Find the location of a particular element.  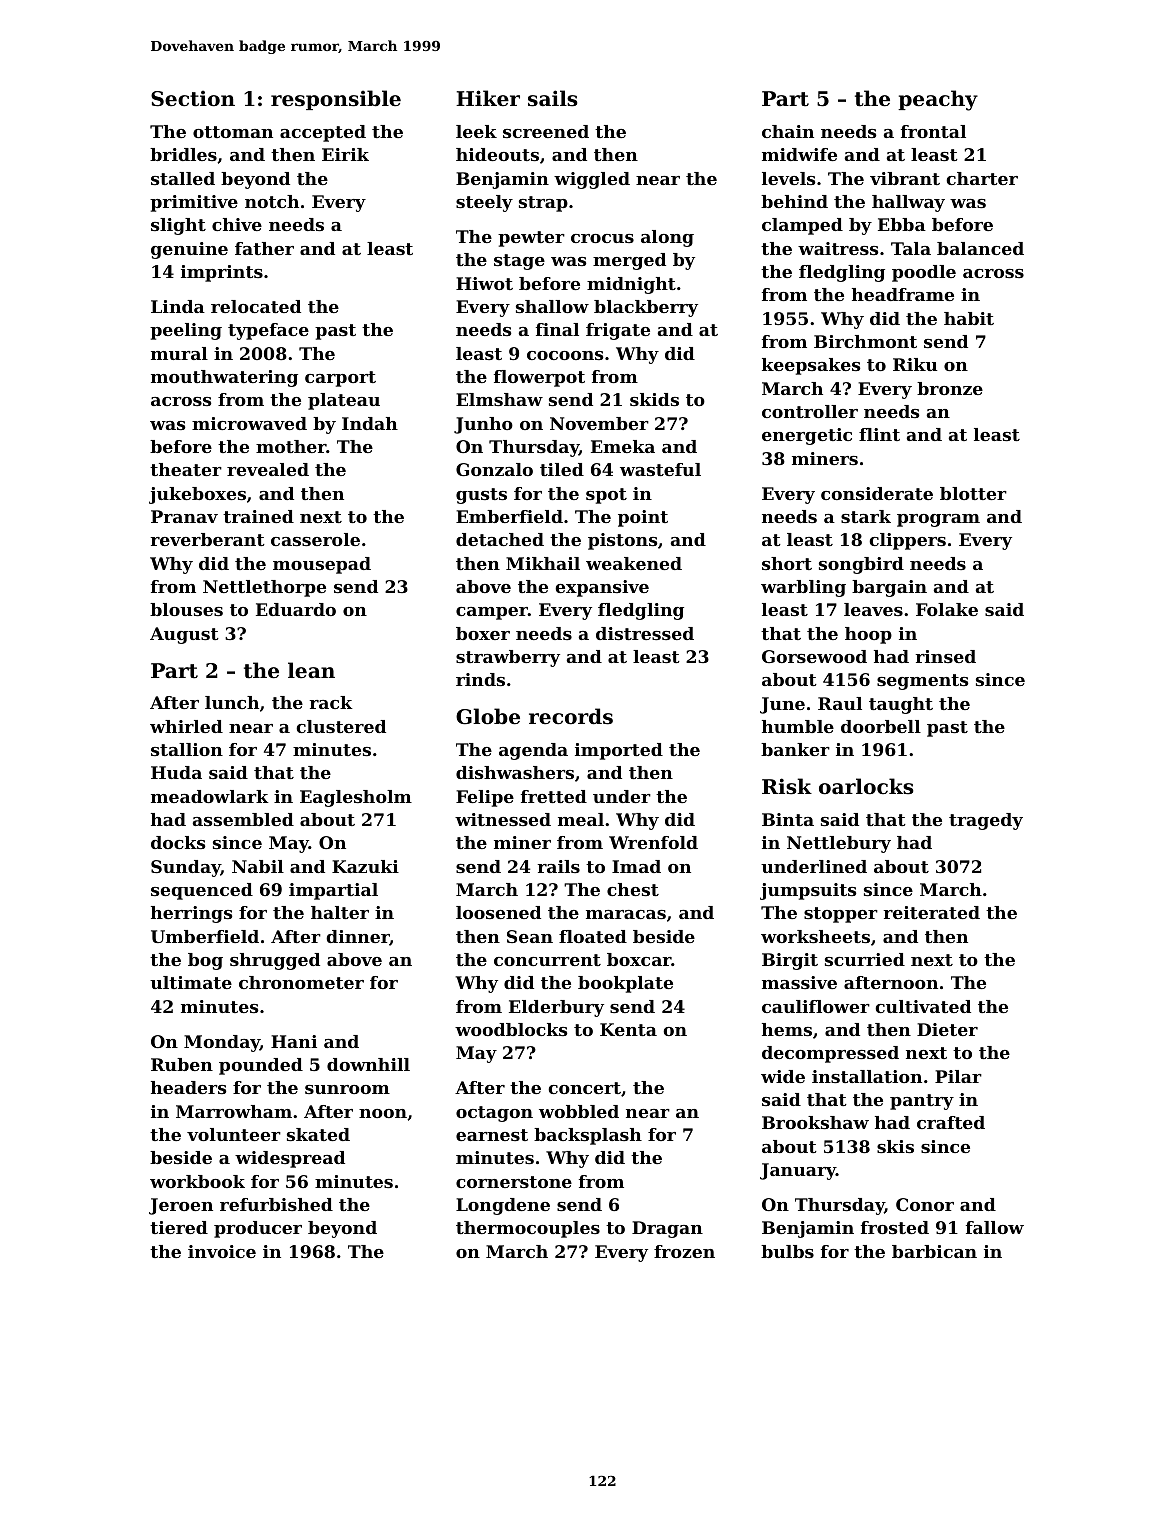

Dieter is located at coordinates (947, 1029).
